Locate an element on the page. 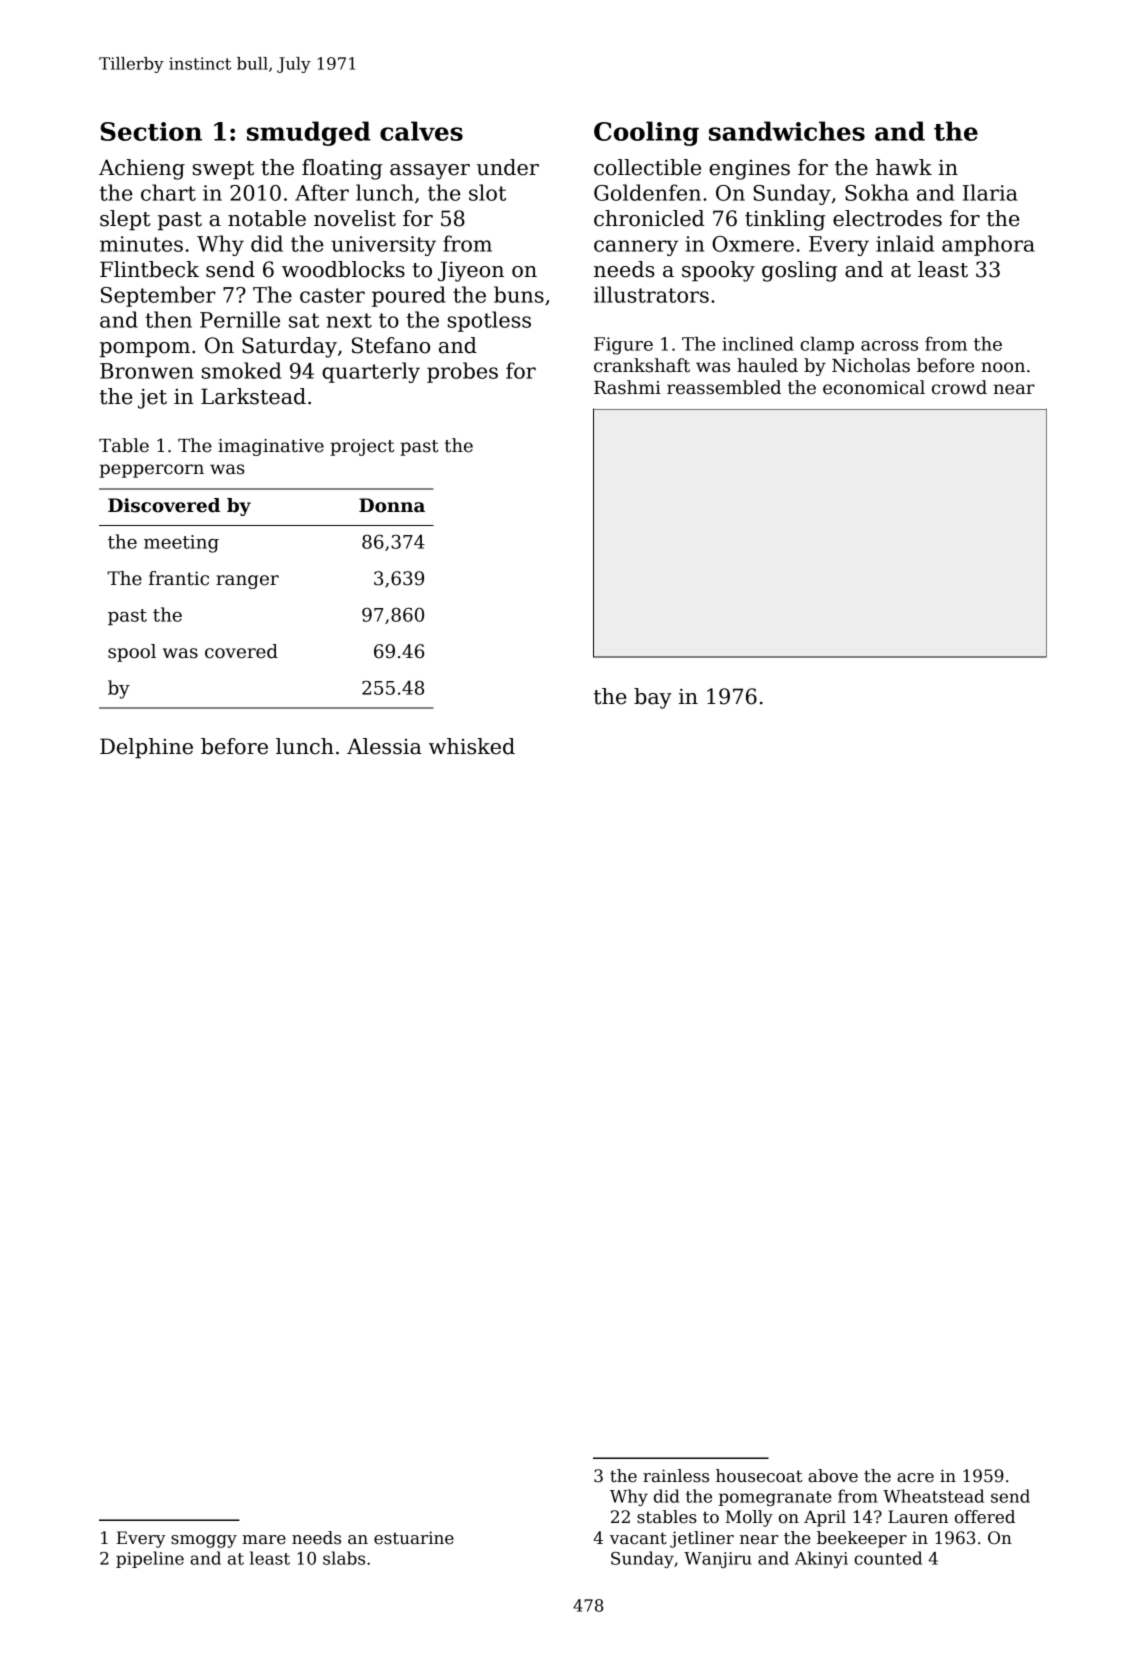 This page has height=1659, width=1146. noon is located at coordinates (1003, 367).
